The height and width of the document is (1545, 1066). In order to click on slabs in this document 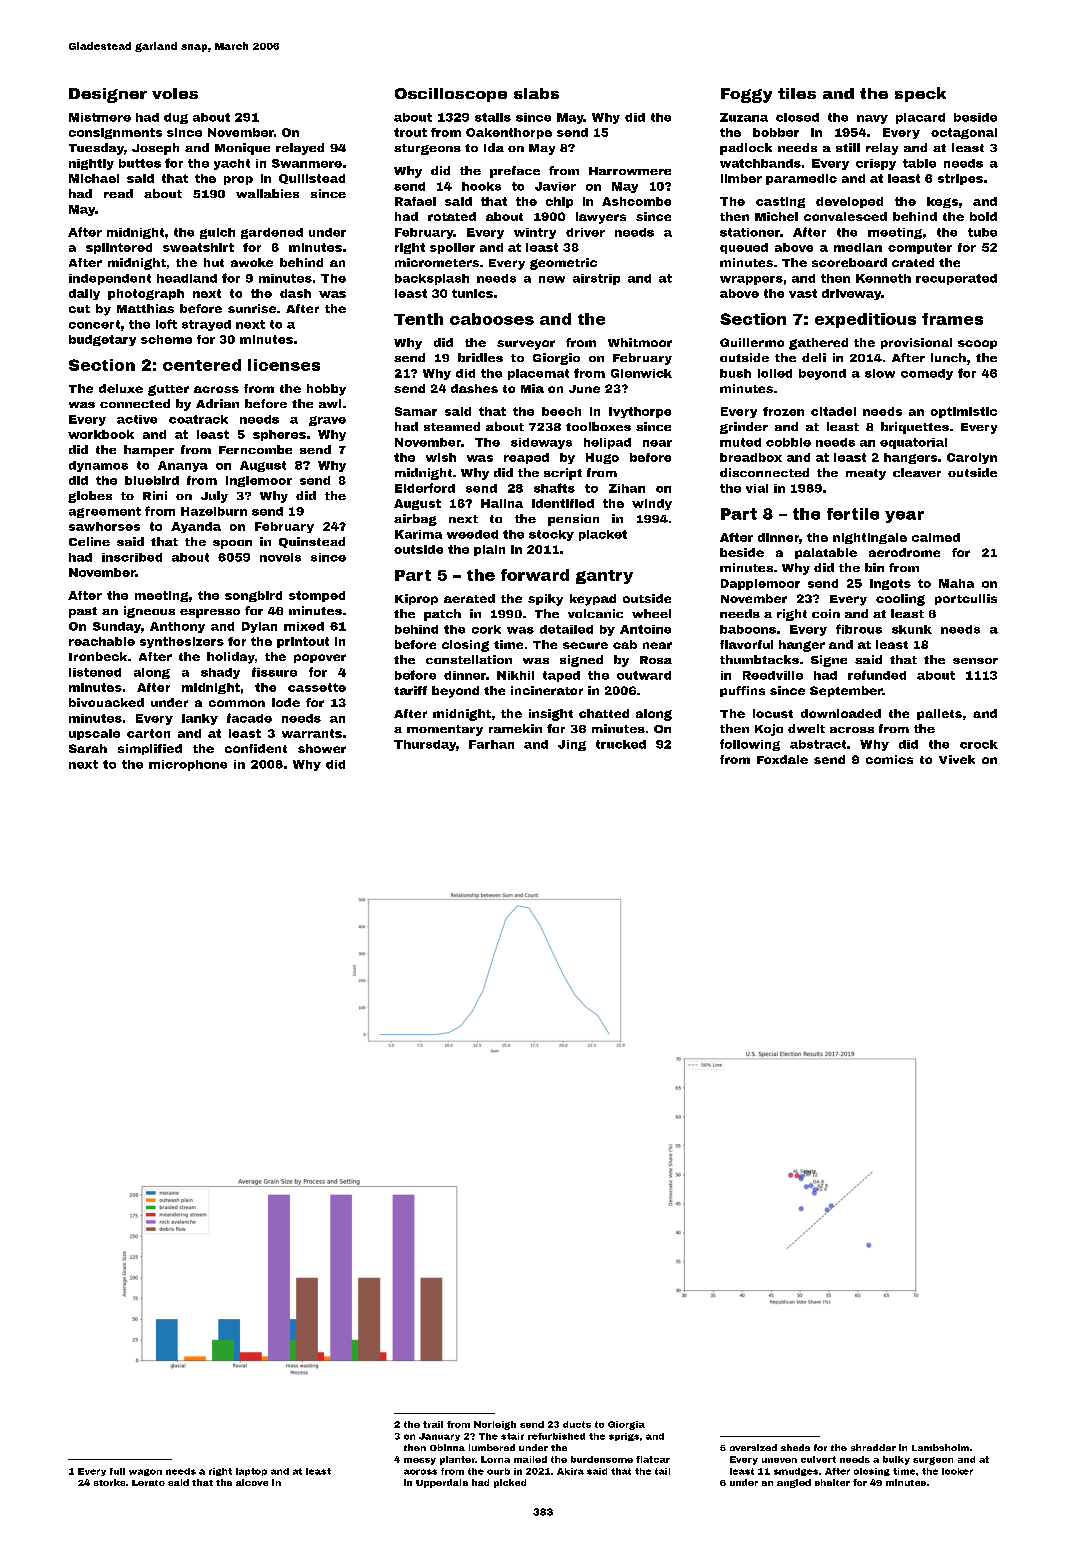, I will do `click(536, 93)`.
